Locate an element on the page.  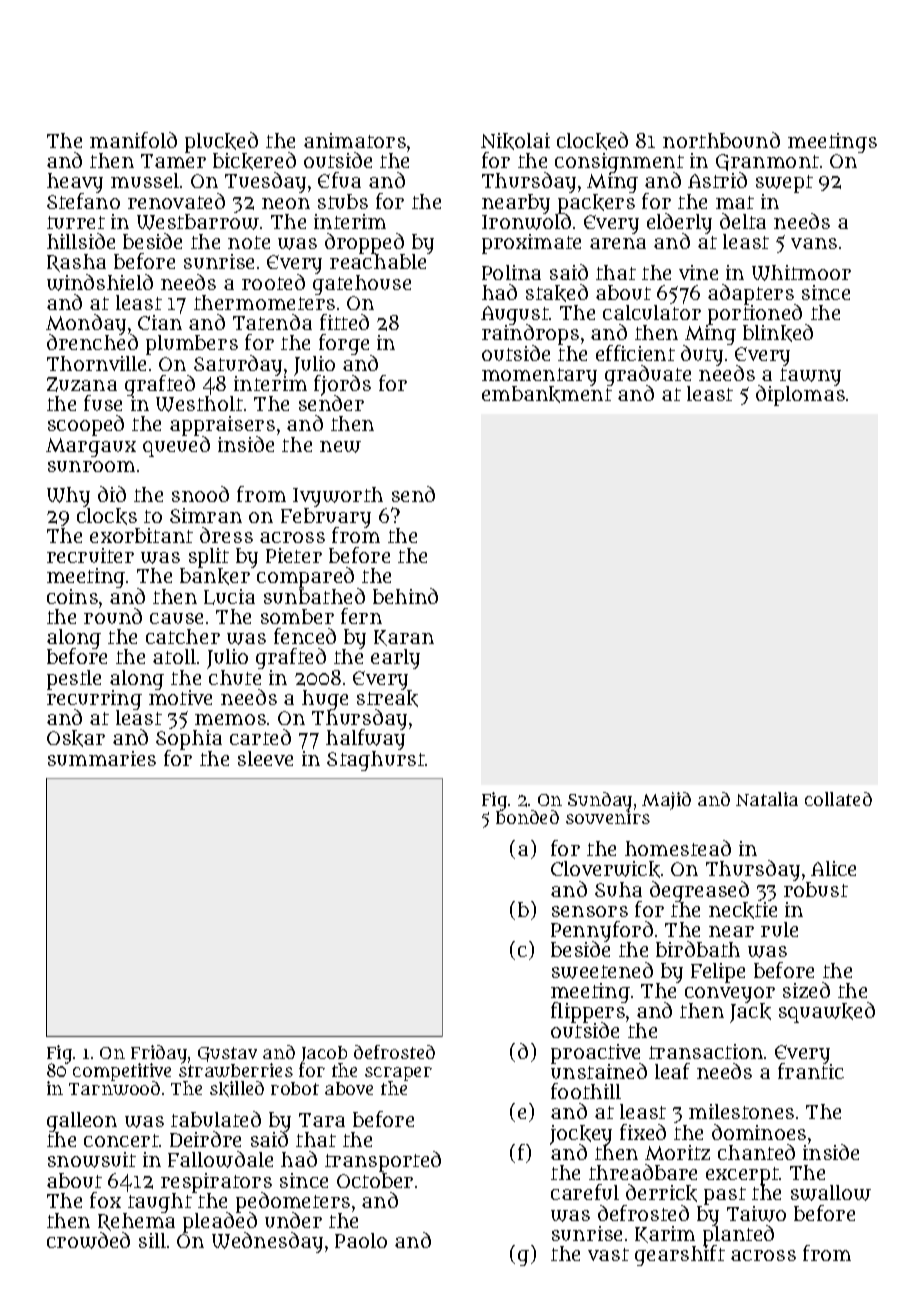
northbound is located at coordinates (721, 140).
